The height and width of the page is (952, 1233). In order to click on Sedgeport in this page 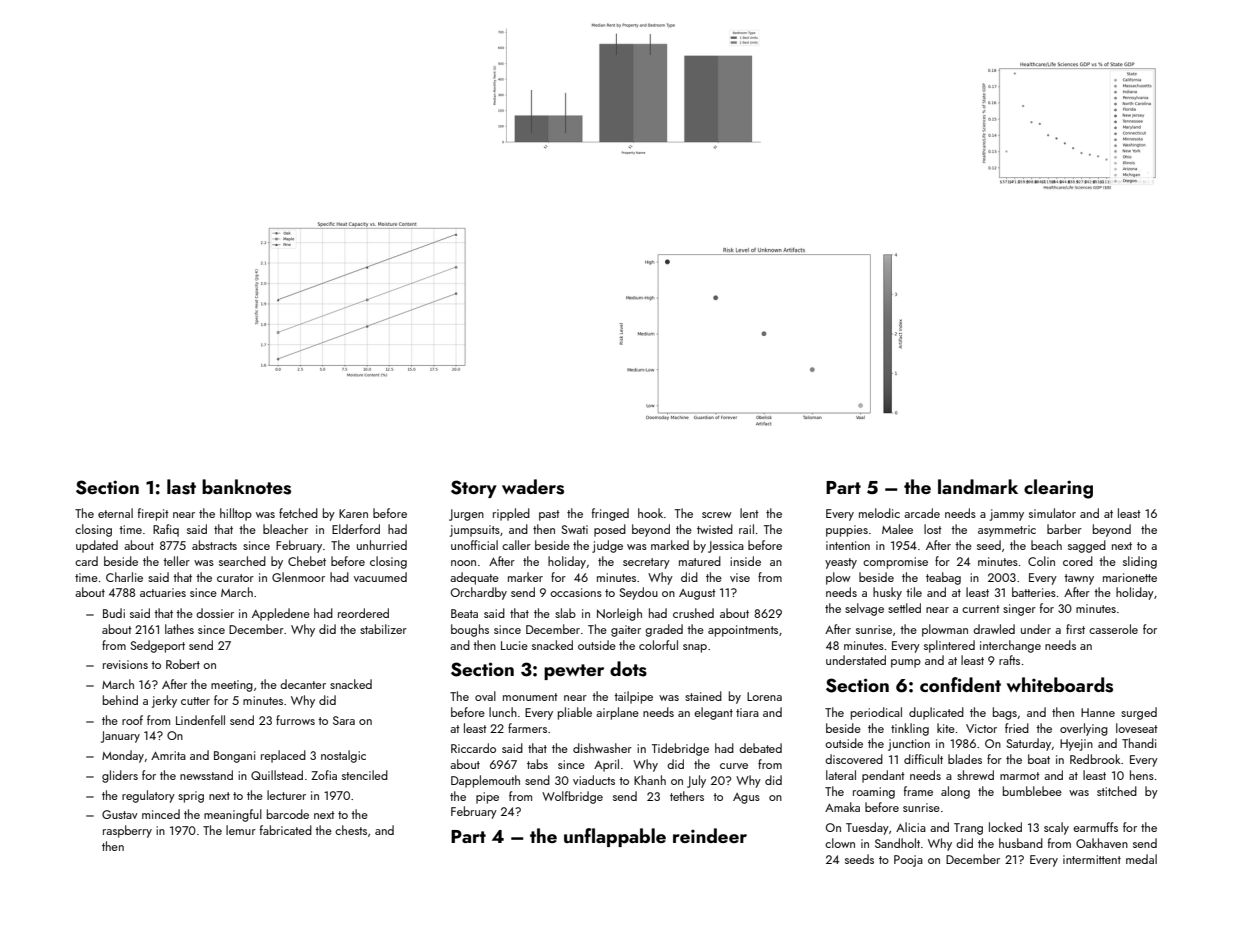, I will do `click(158, 646)`.
